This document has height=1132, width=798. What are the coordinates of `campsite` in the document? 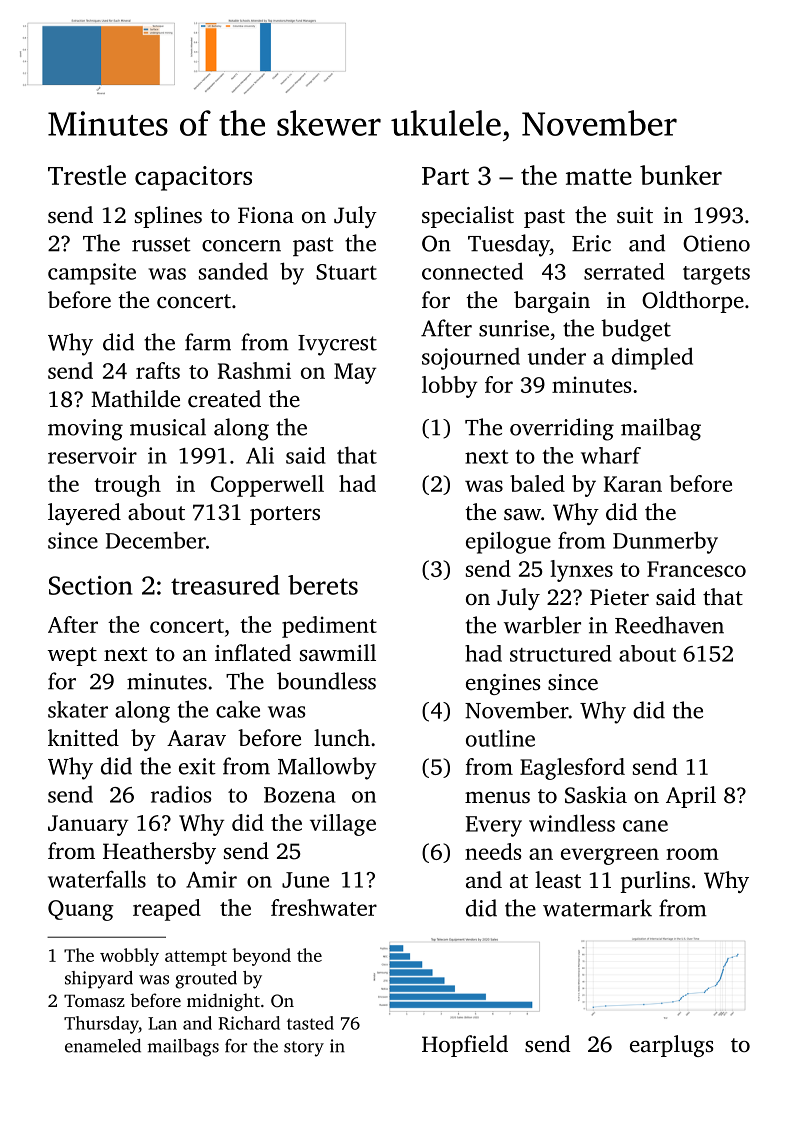 It's located at (92, 274).
